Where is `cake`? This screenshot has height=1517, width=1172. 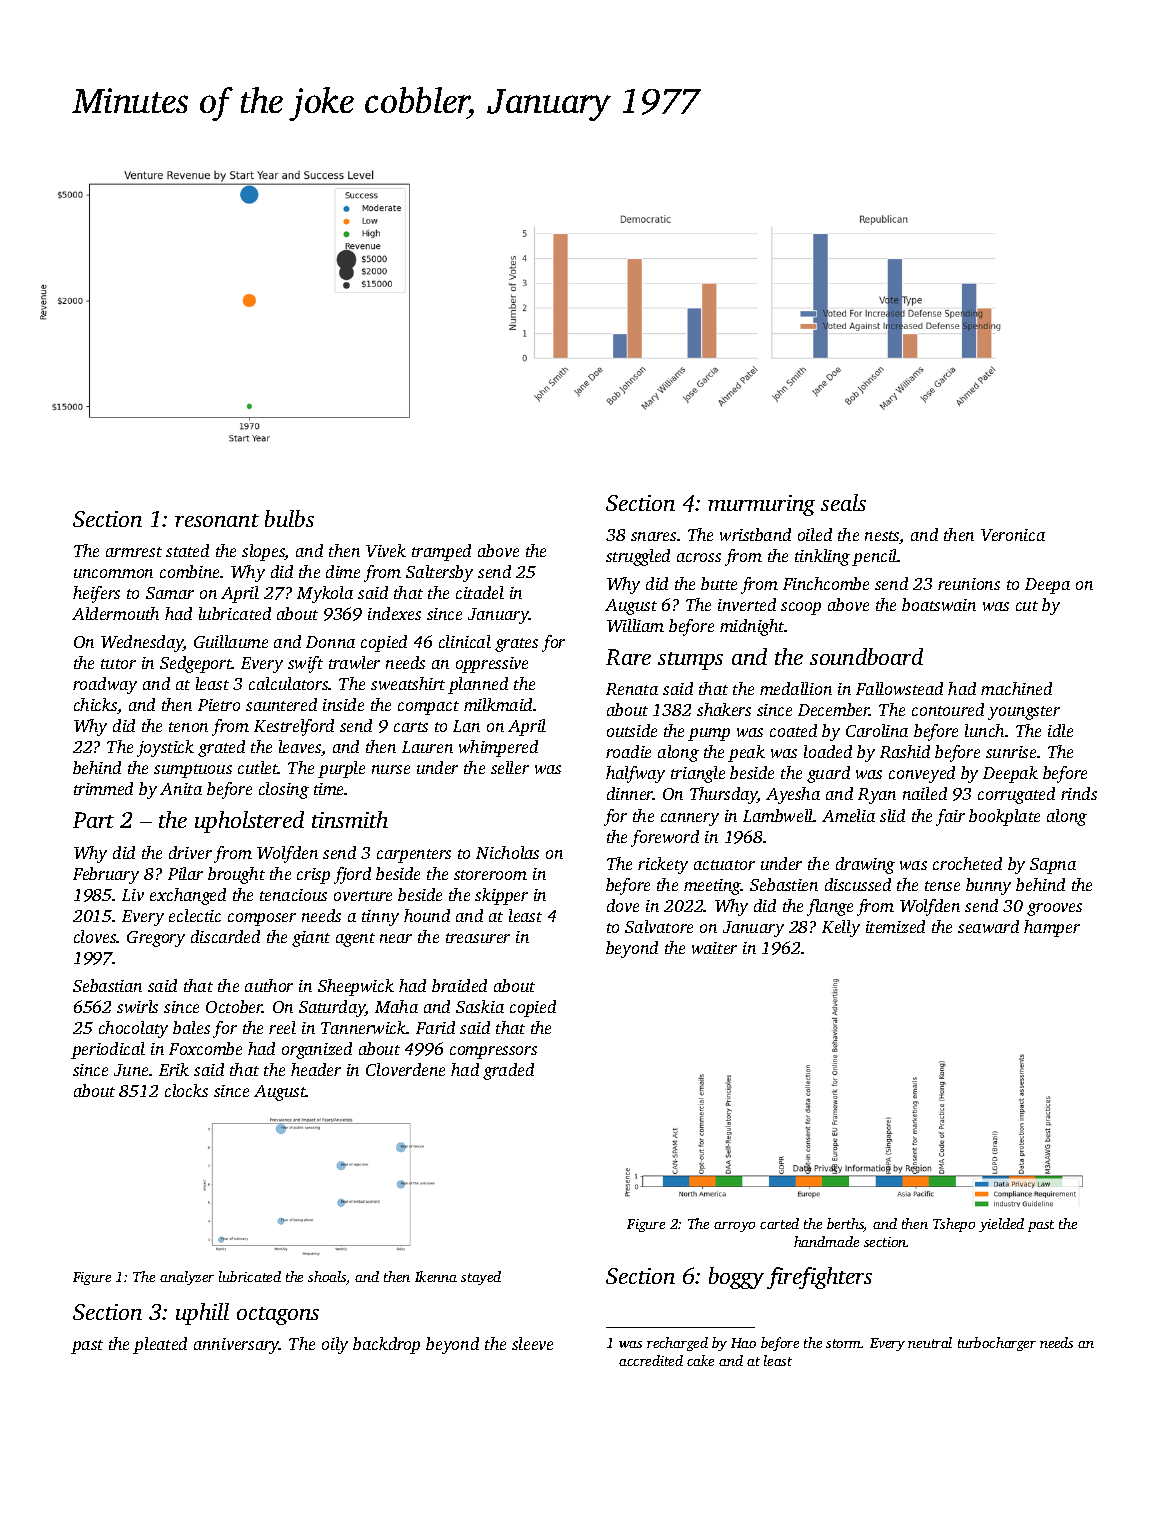 cake is located at coordinates (700, 1360).
